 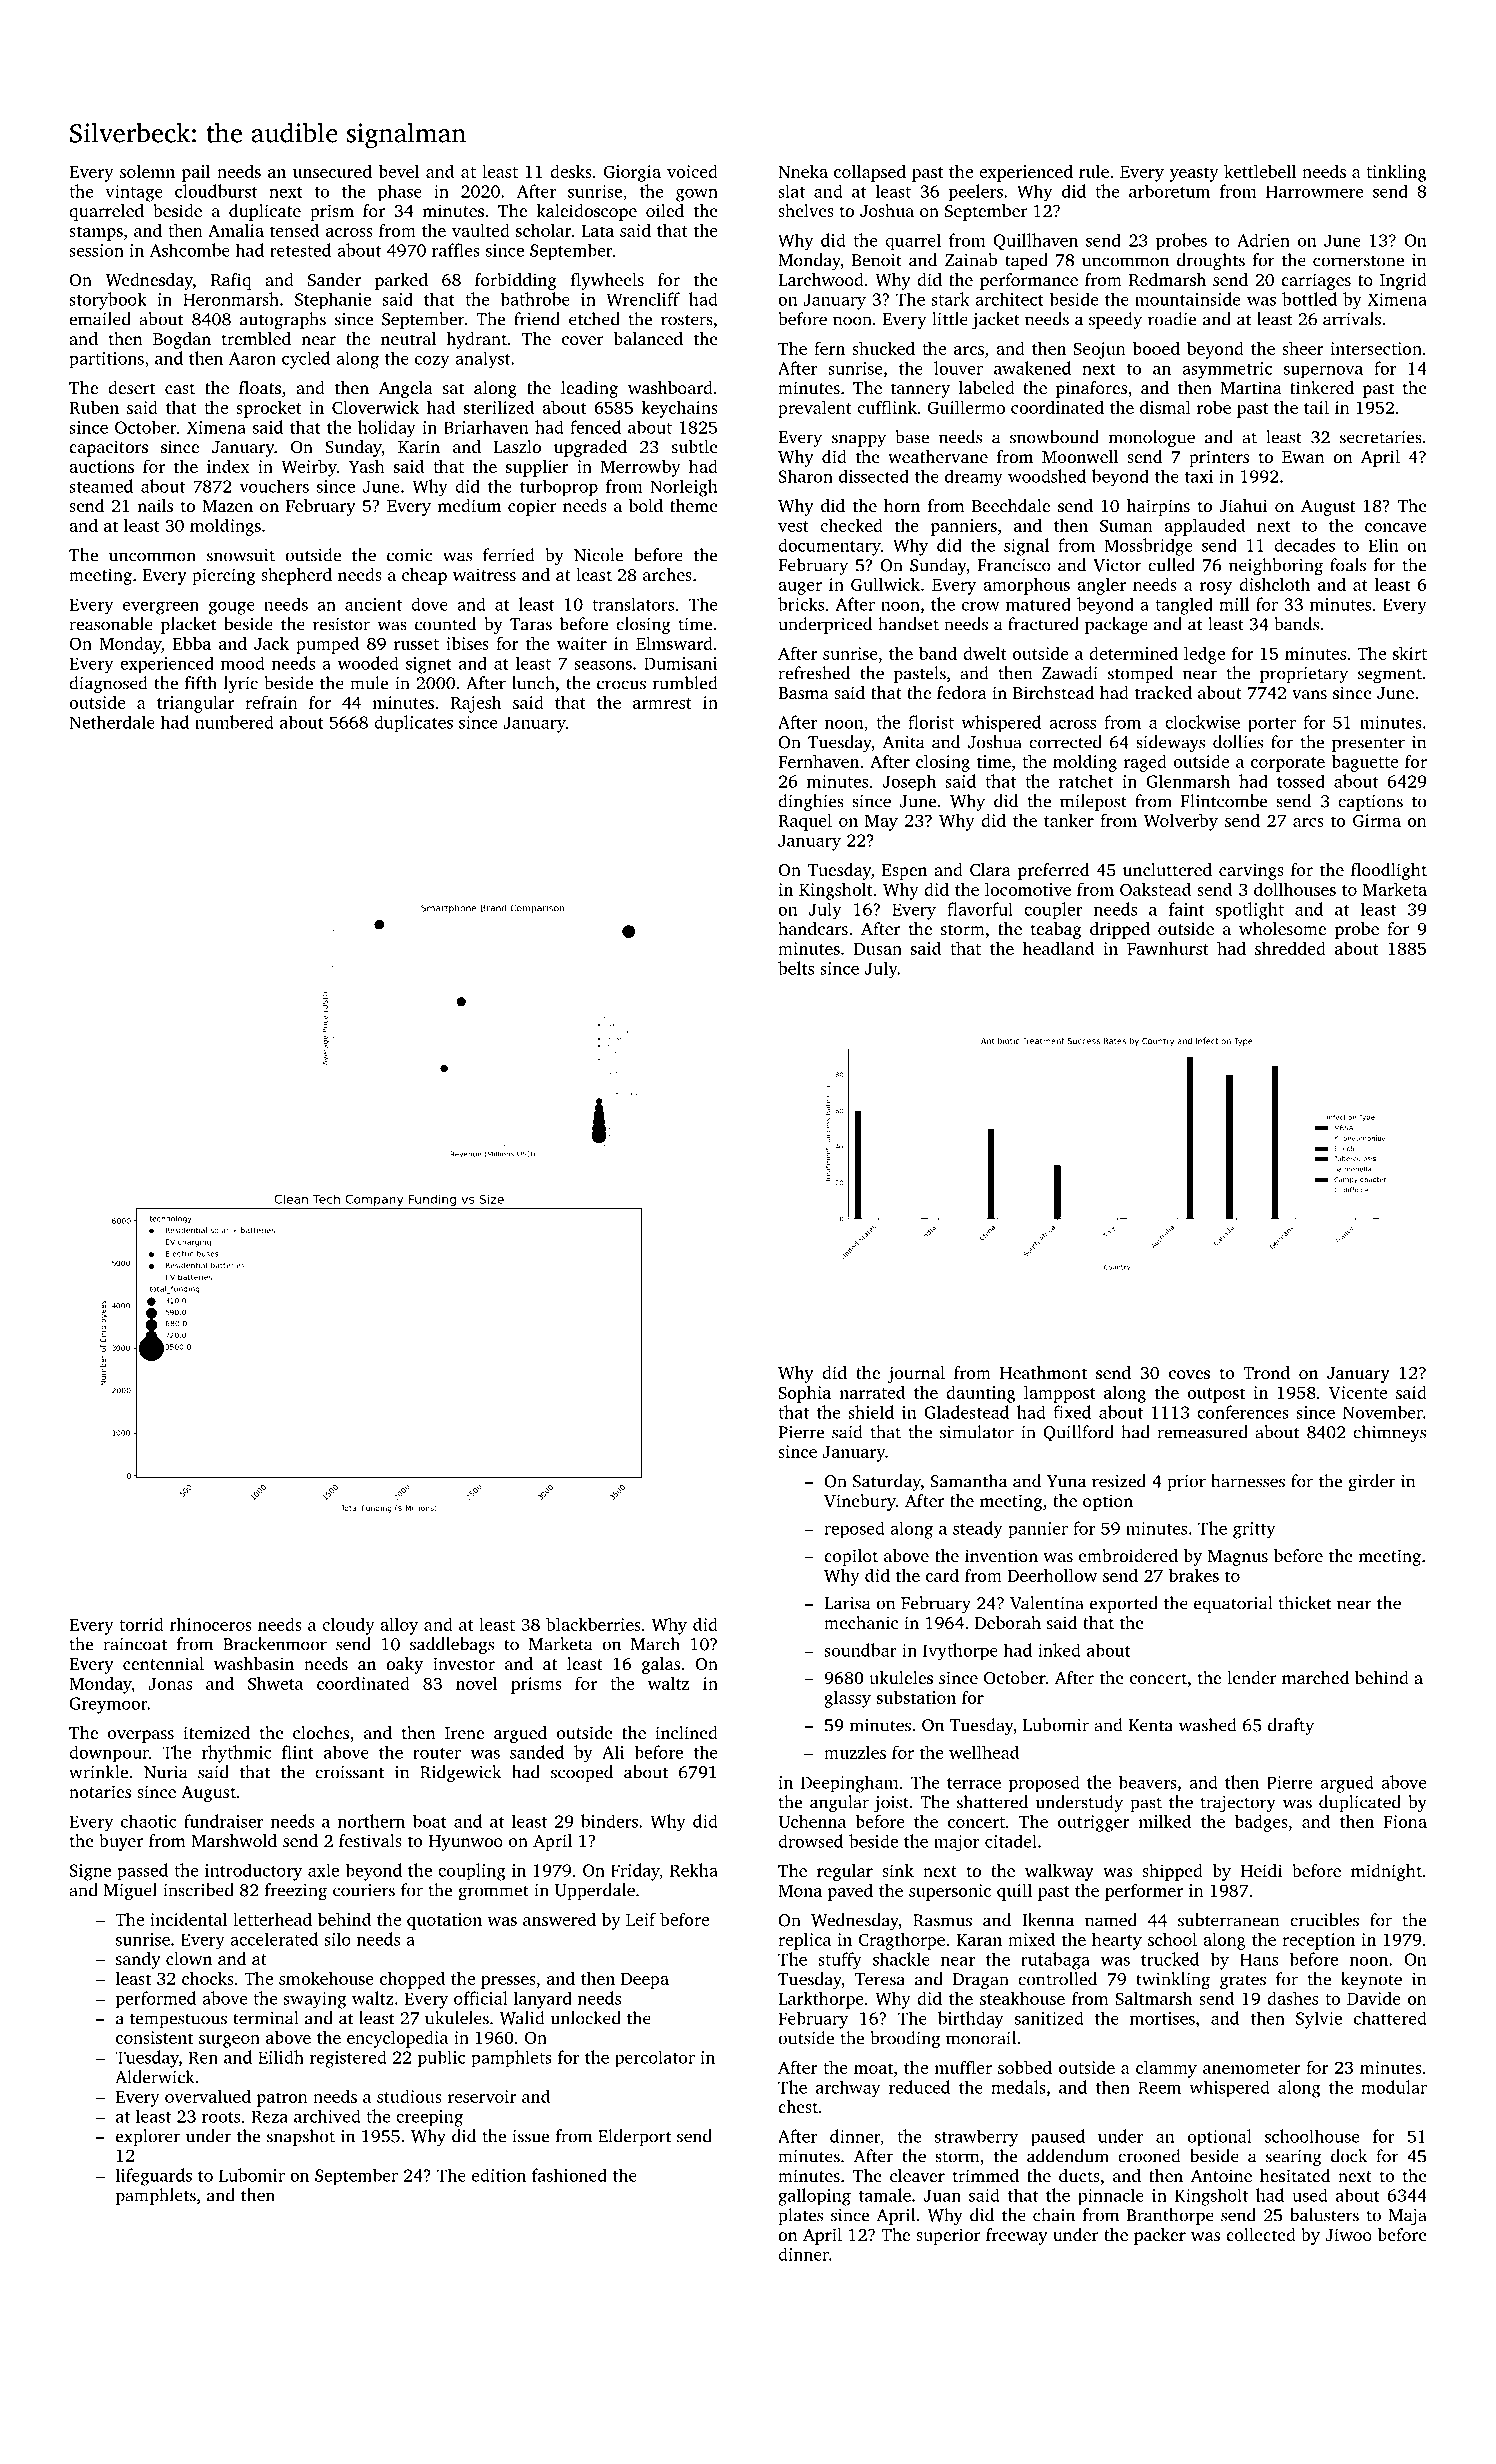 What do you see at coordinates (804, 1394) in the screenshot?
I see `Sophia` at bounding box center [804, 1394].
